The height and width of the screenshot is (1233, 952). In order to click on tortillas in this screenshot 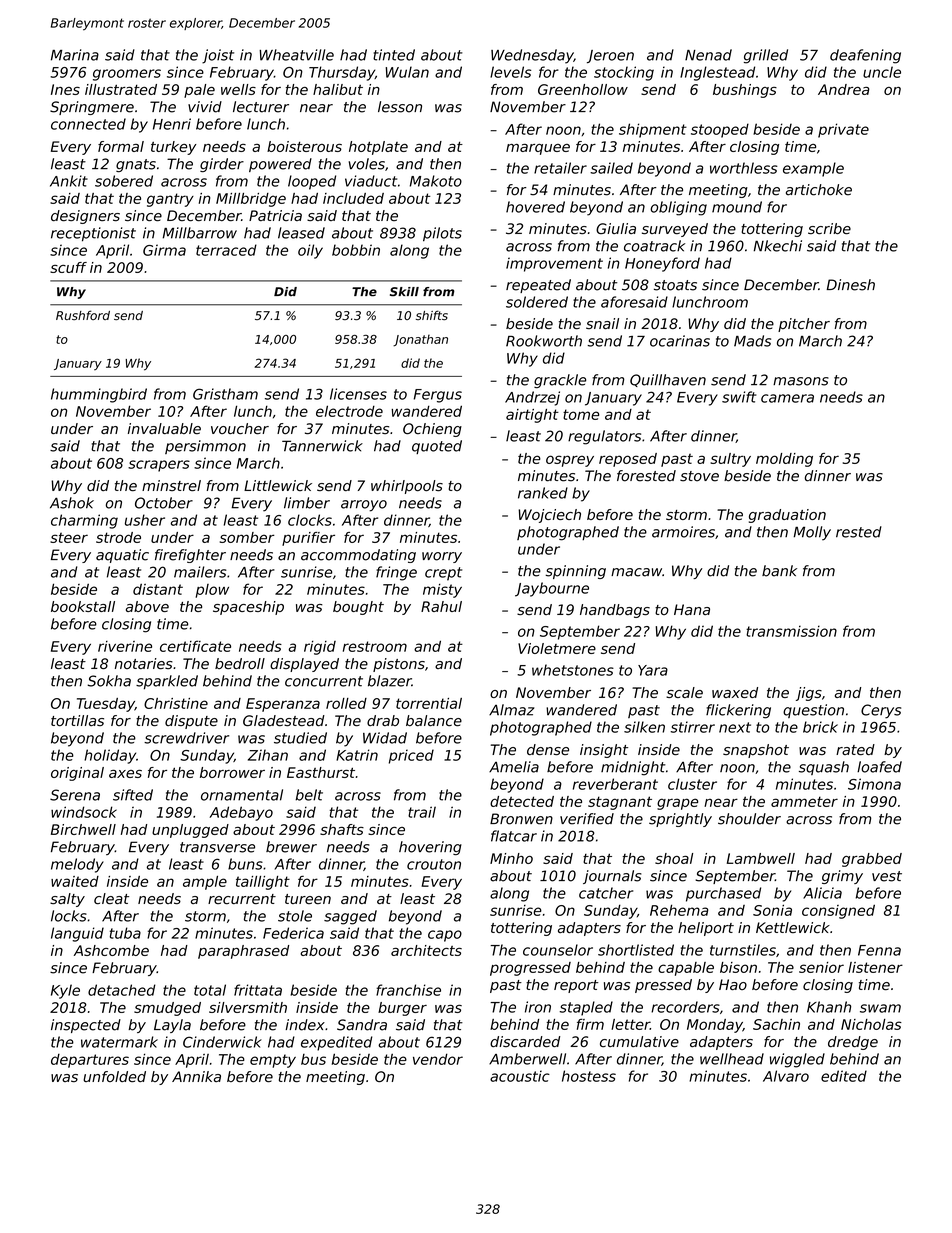, I will do `click(77, 720)`.
